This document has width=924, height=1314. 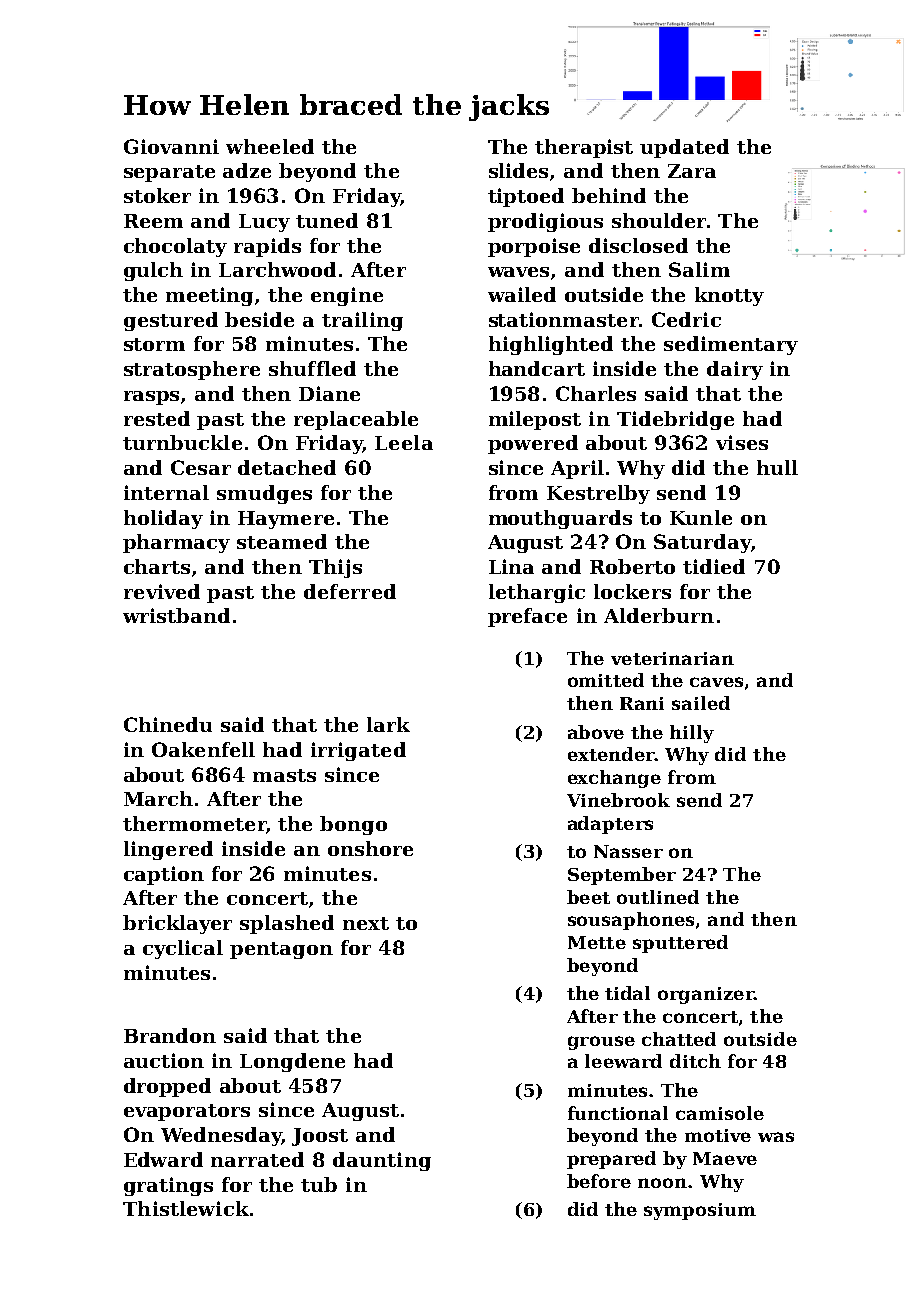 What do you see at coordinates (596, 393) in the document?
I see `Charles` at bounding box center [596, 393].
